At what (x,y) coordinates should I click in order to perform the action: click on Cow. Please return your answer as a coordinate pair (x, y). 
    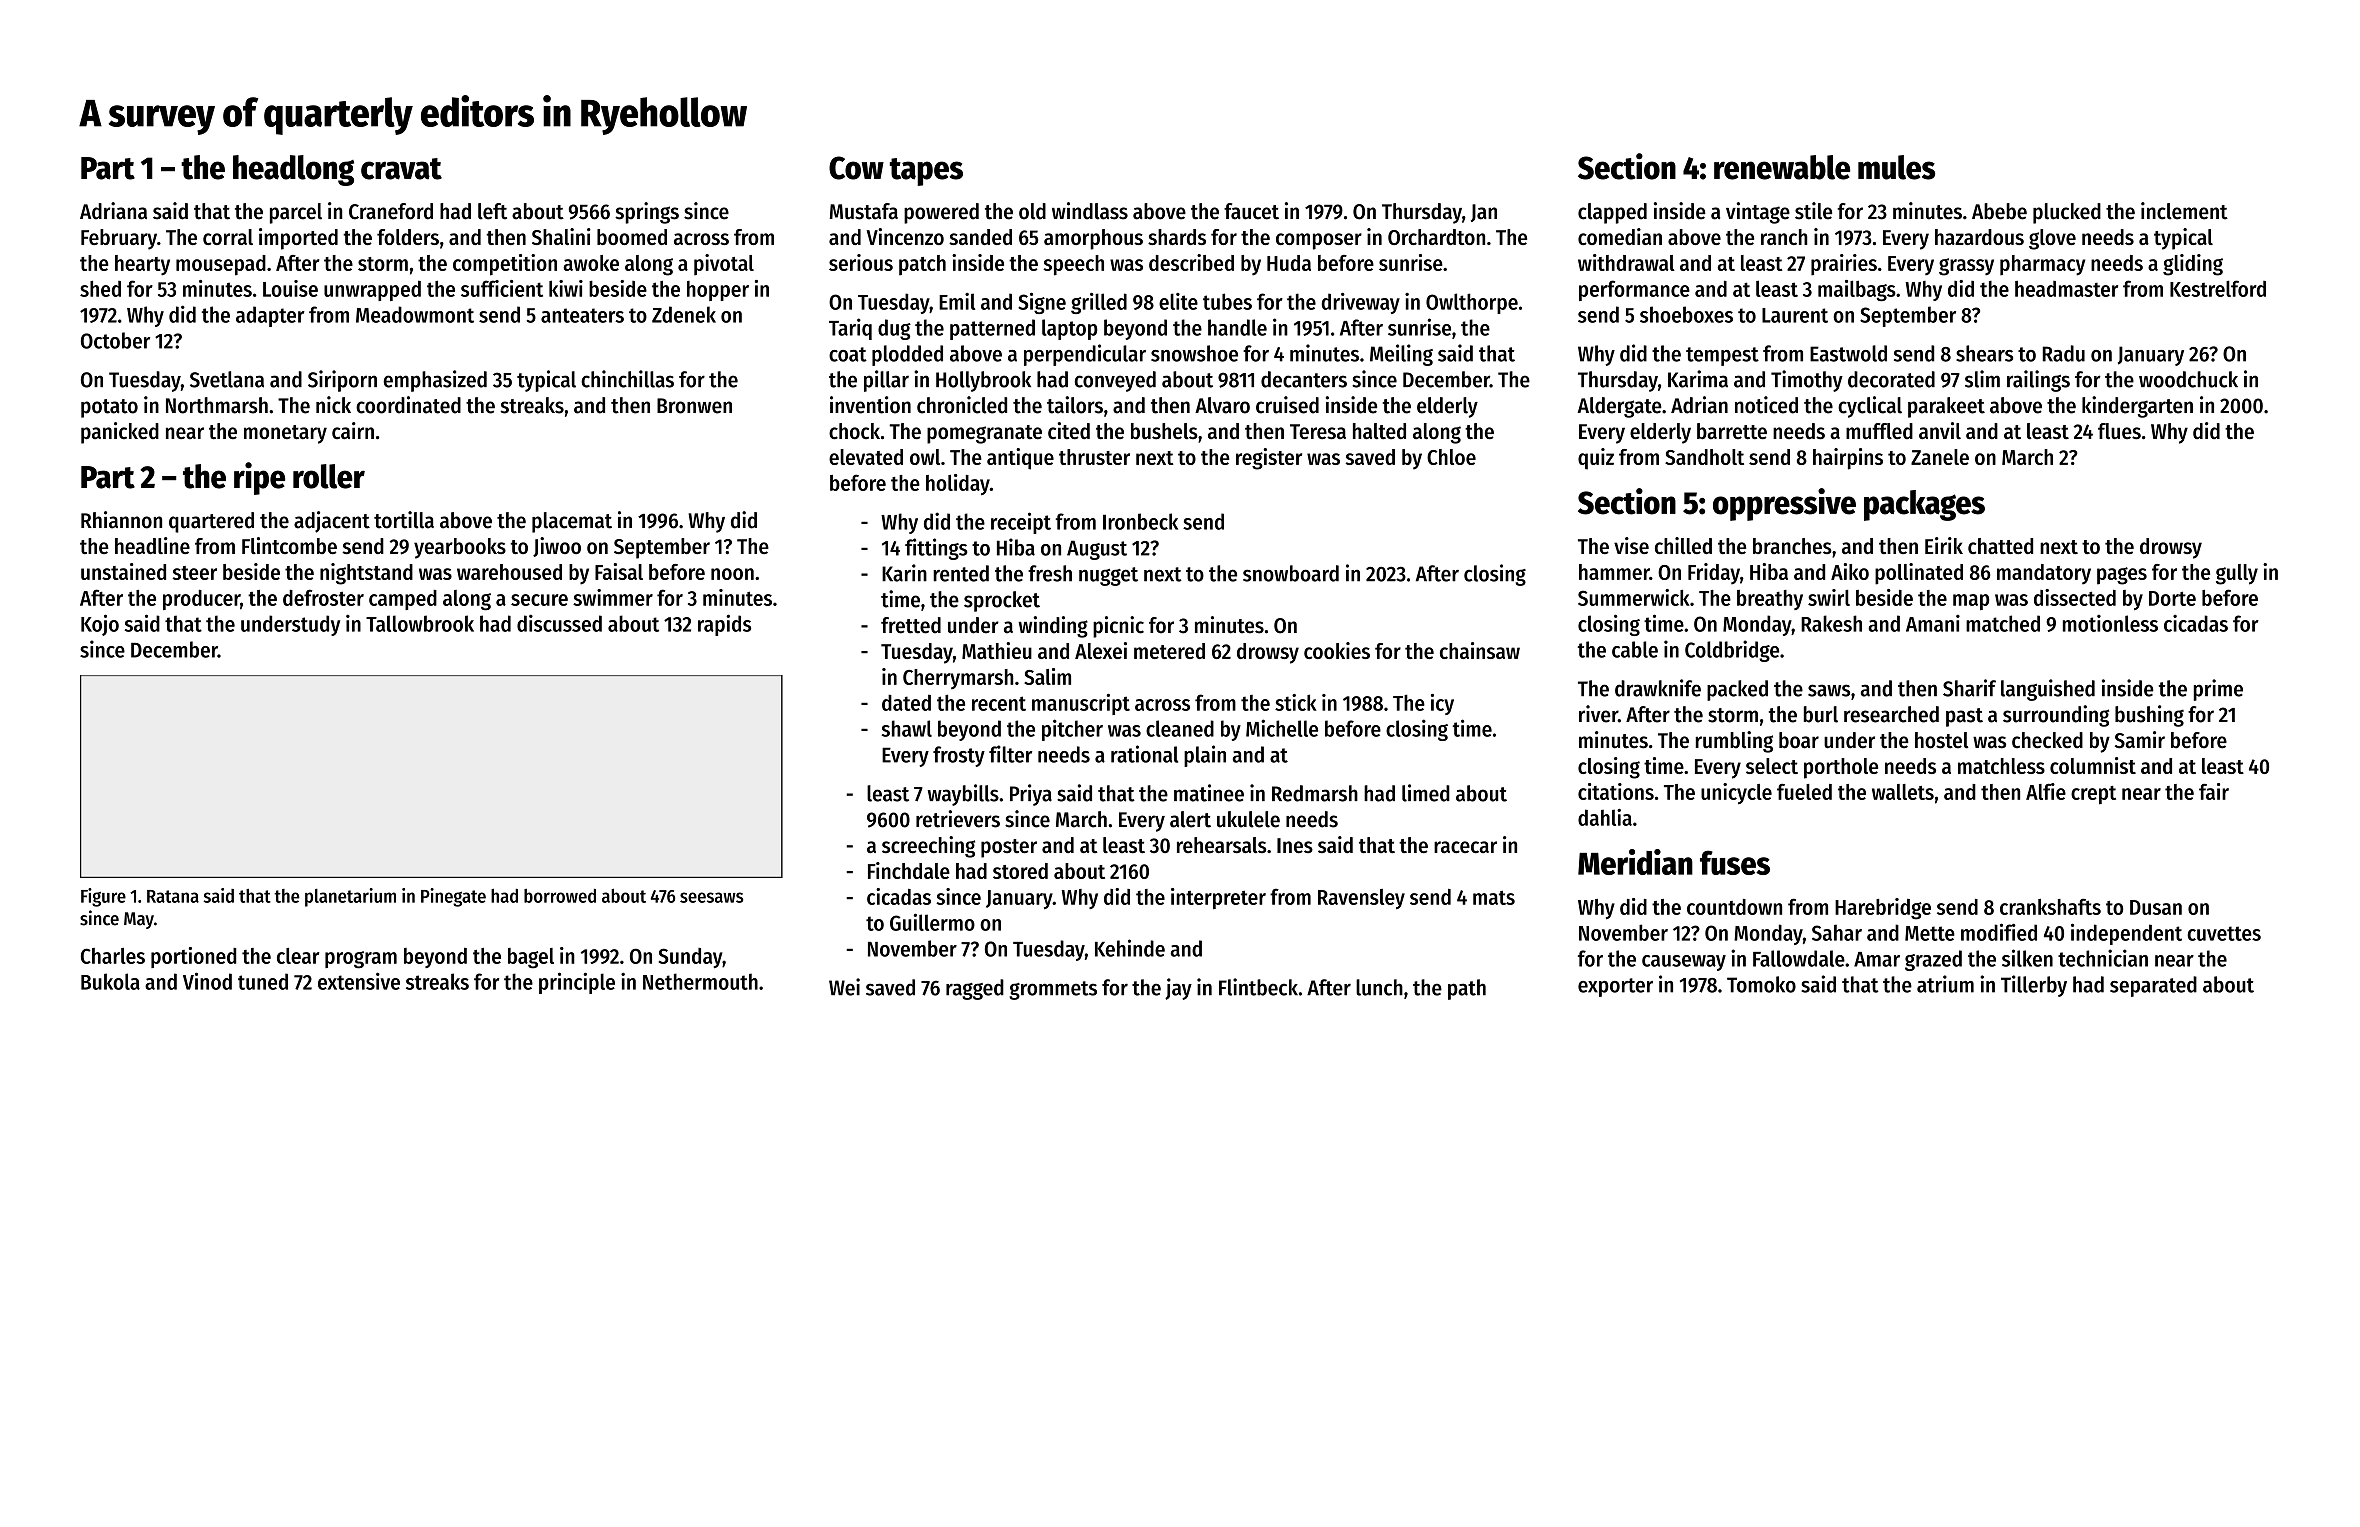
    Looking at the image, I should click on (856, 168).
